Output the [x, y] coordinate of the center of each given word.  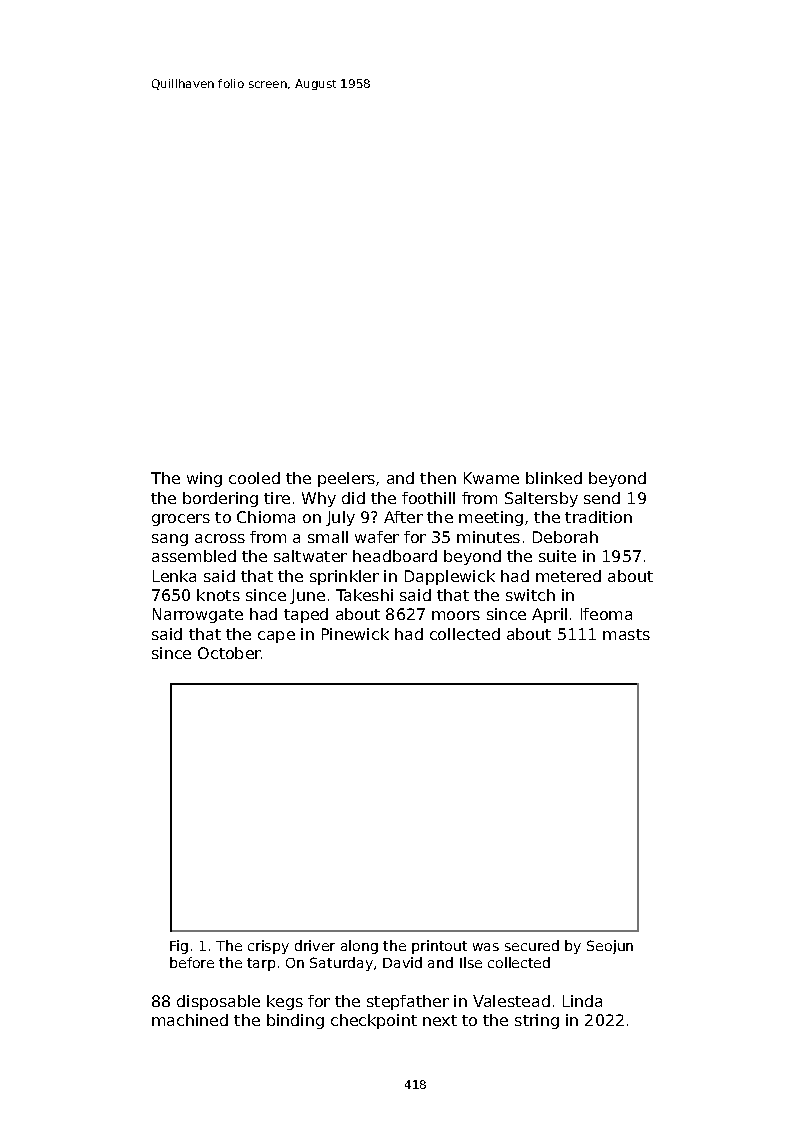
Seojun [610, 947]
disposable [218, 1002]
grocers [181, 520]
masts [626, 634]
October [230, 653]
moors [456, 615]
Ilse [471, 962]
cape [276, 637]
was [486, 947]
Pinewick [355, 634]
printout [439, 947]
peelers [346, 479]
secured [532, 945]
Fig [179, 947]
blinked [554, 478]
